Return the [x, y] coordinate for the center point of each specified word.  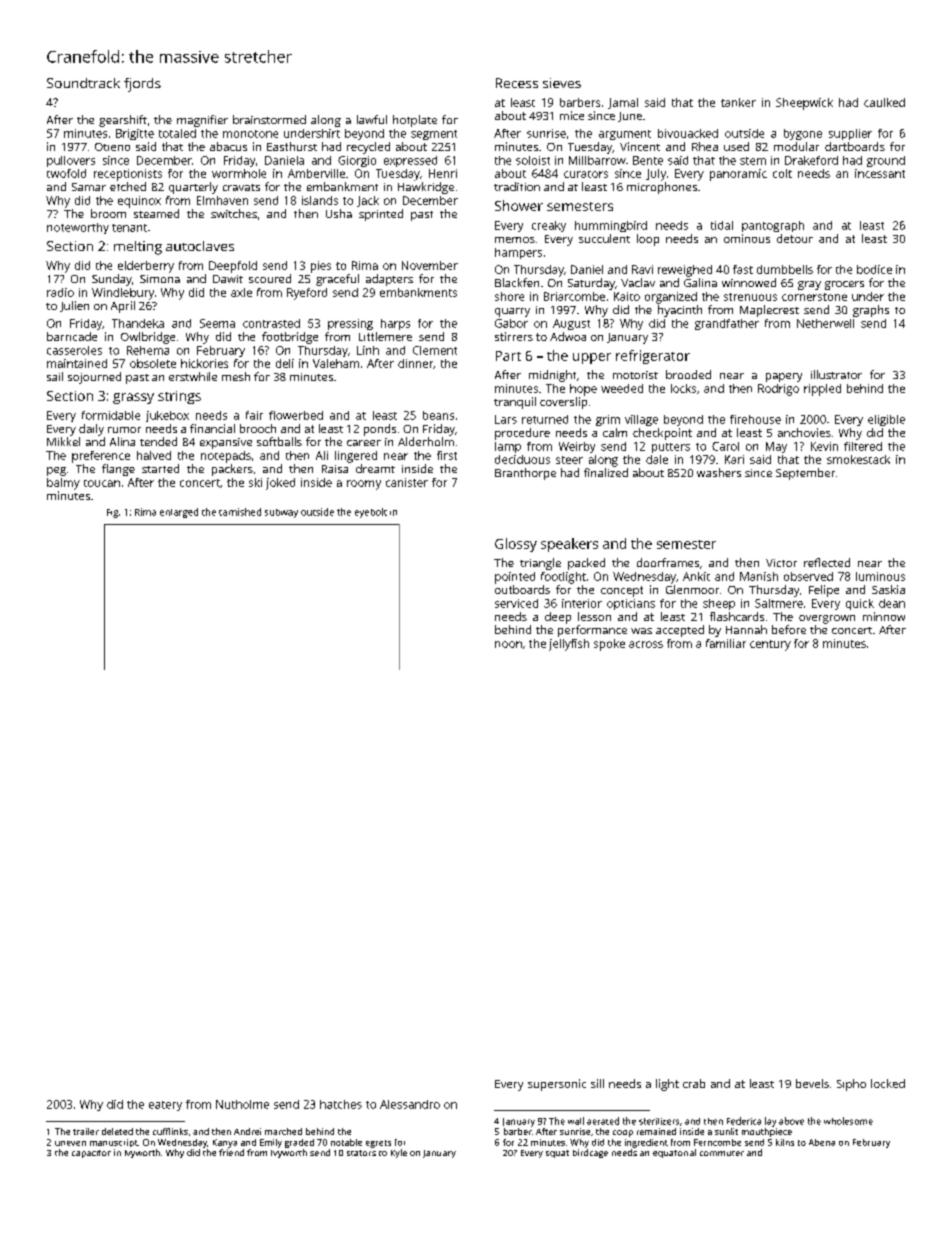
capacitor [91, 1154]
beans [438, 415]
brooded [688, 374]
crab [694, 1083]
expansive [226, 443]
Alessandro [410, 1104]
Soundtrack [83, 83]
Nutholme [242, 1104]
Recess [517, 83]
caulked [884, 102]
